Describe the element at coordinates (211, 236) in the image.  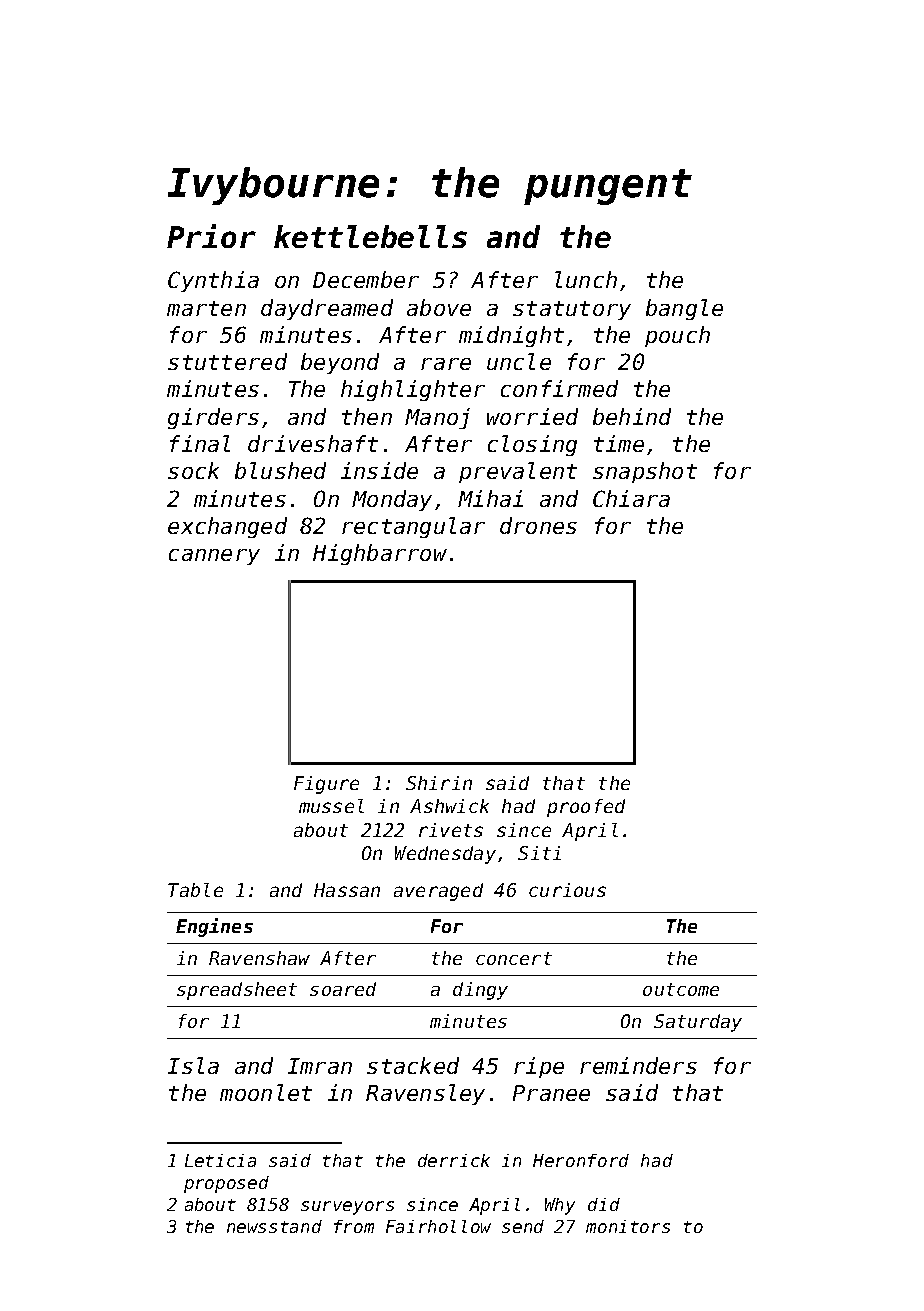
I see `Prior` at that location.
